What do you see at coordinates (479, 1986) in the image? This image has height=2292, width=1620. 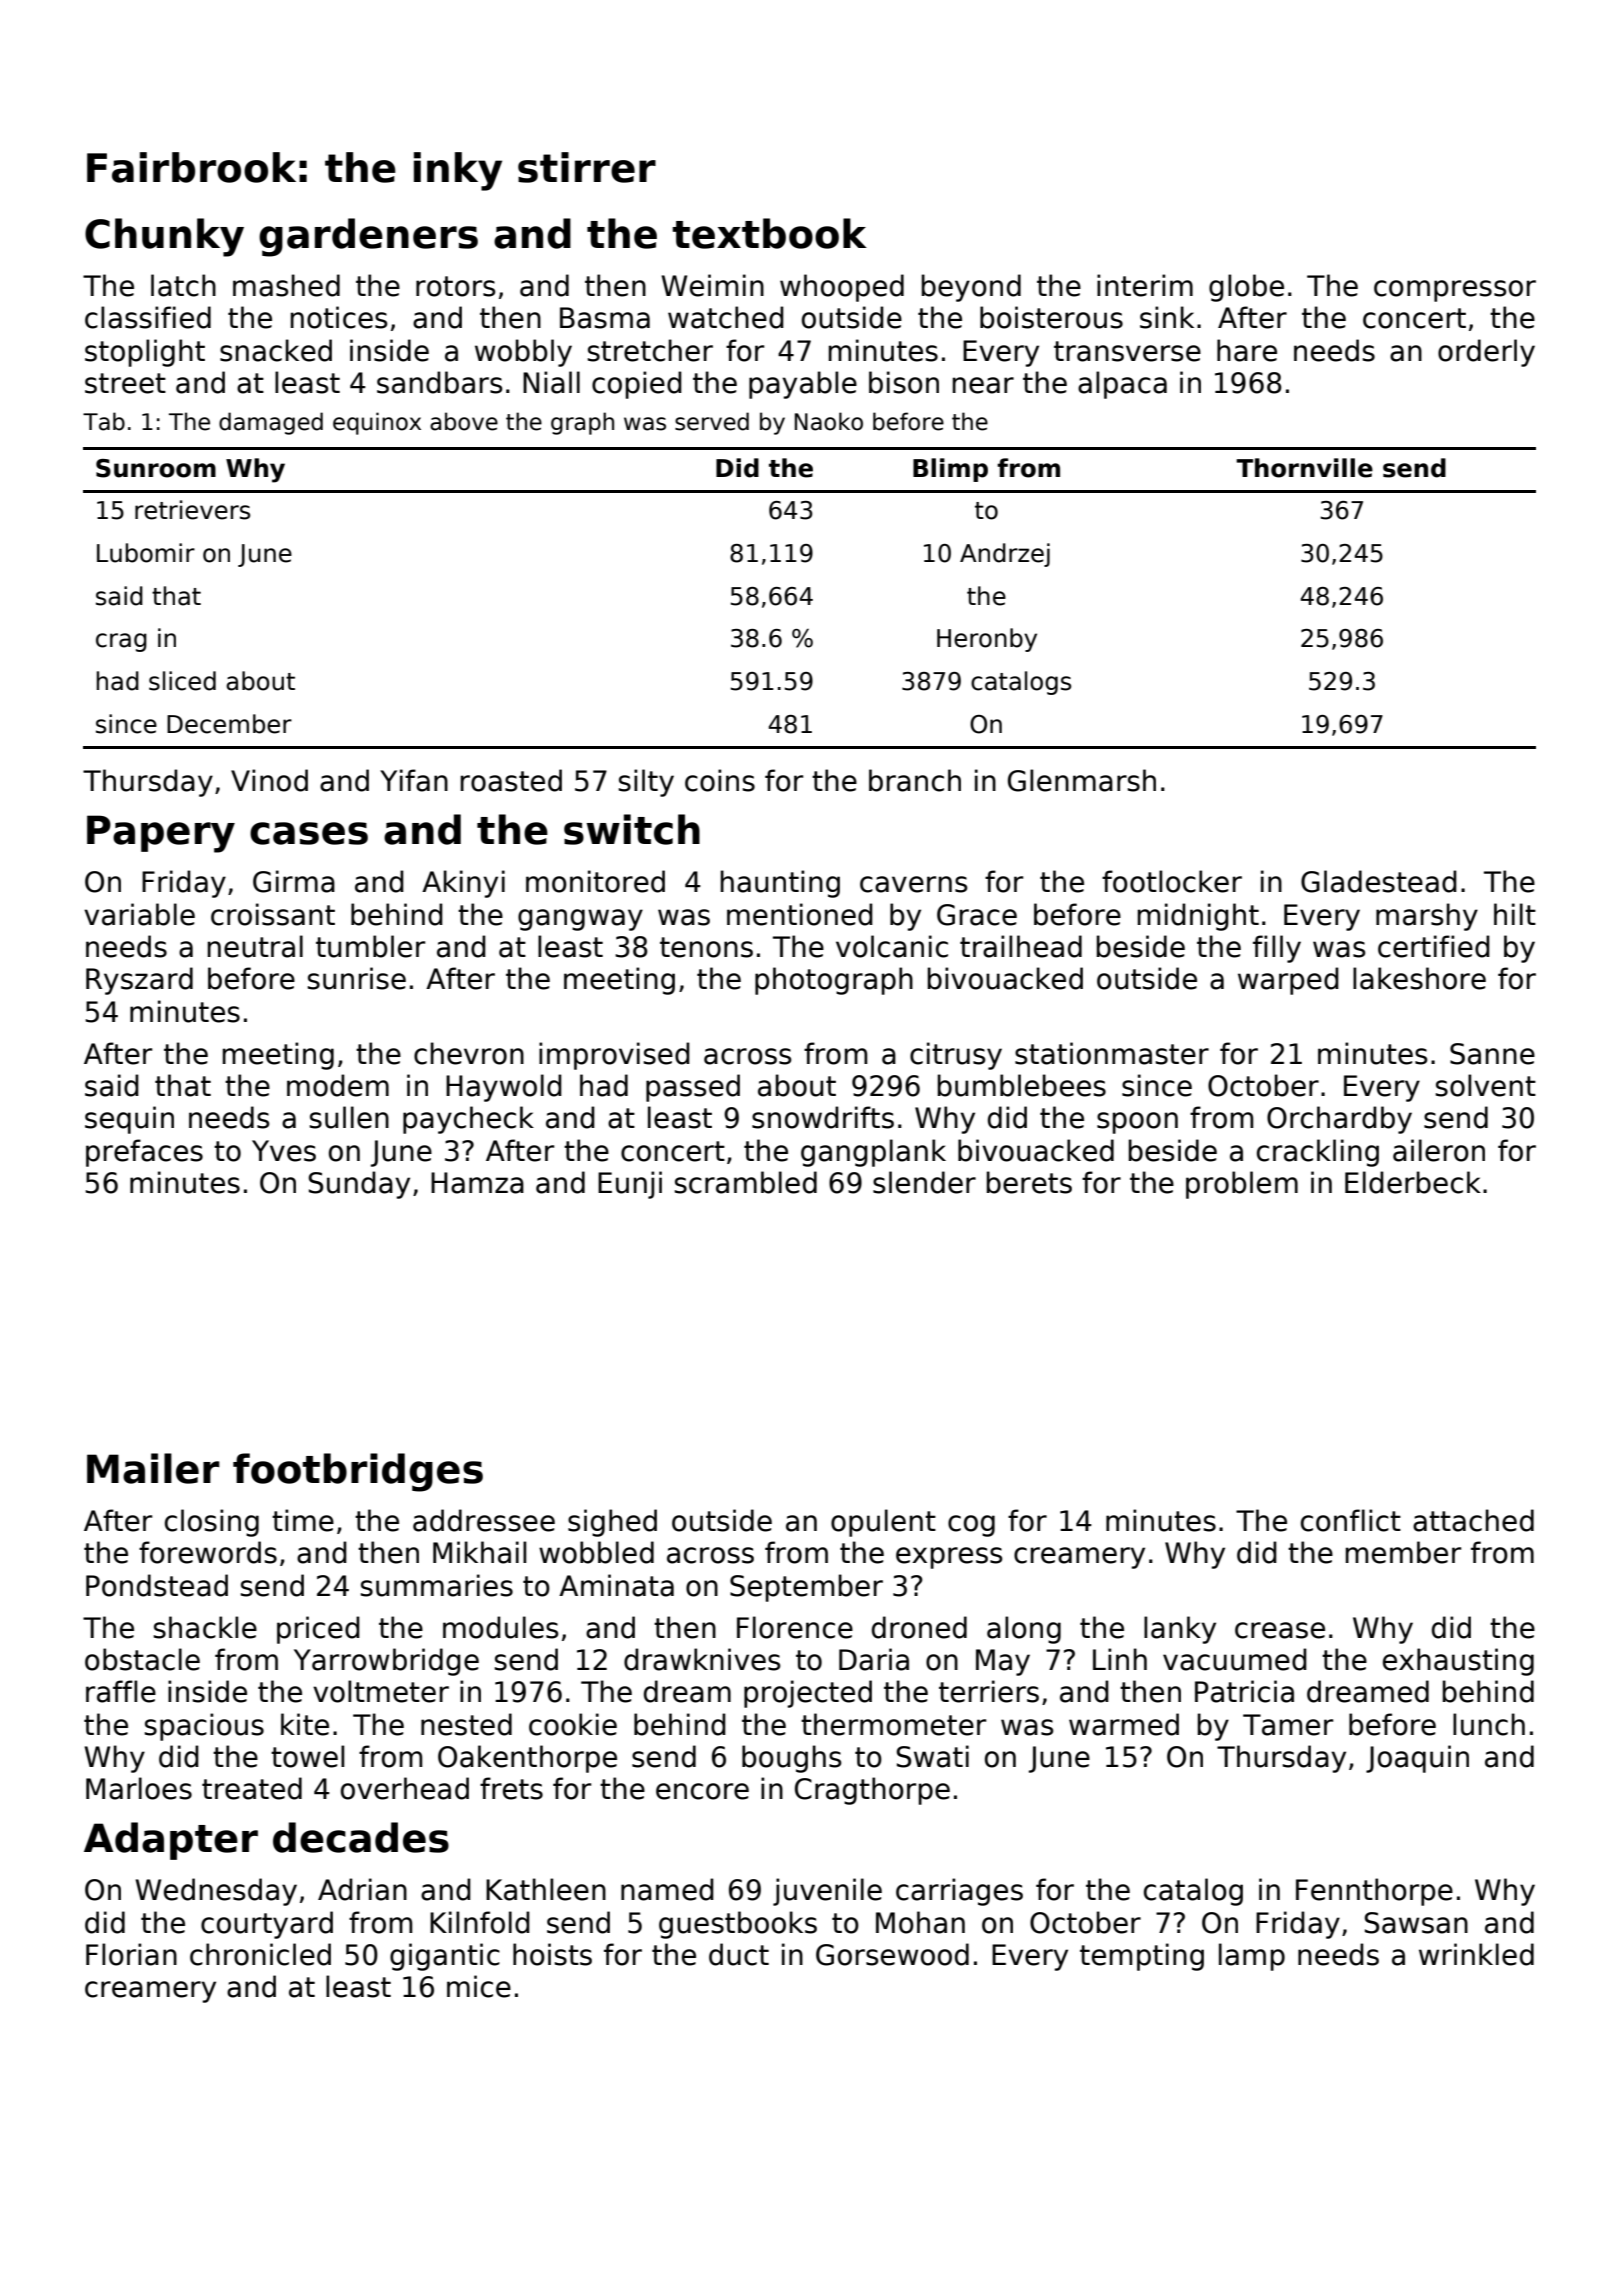 I see `mice` at bounding box center [479, 1986].
